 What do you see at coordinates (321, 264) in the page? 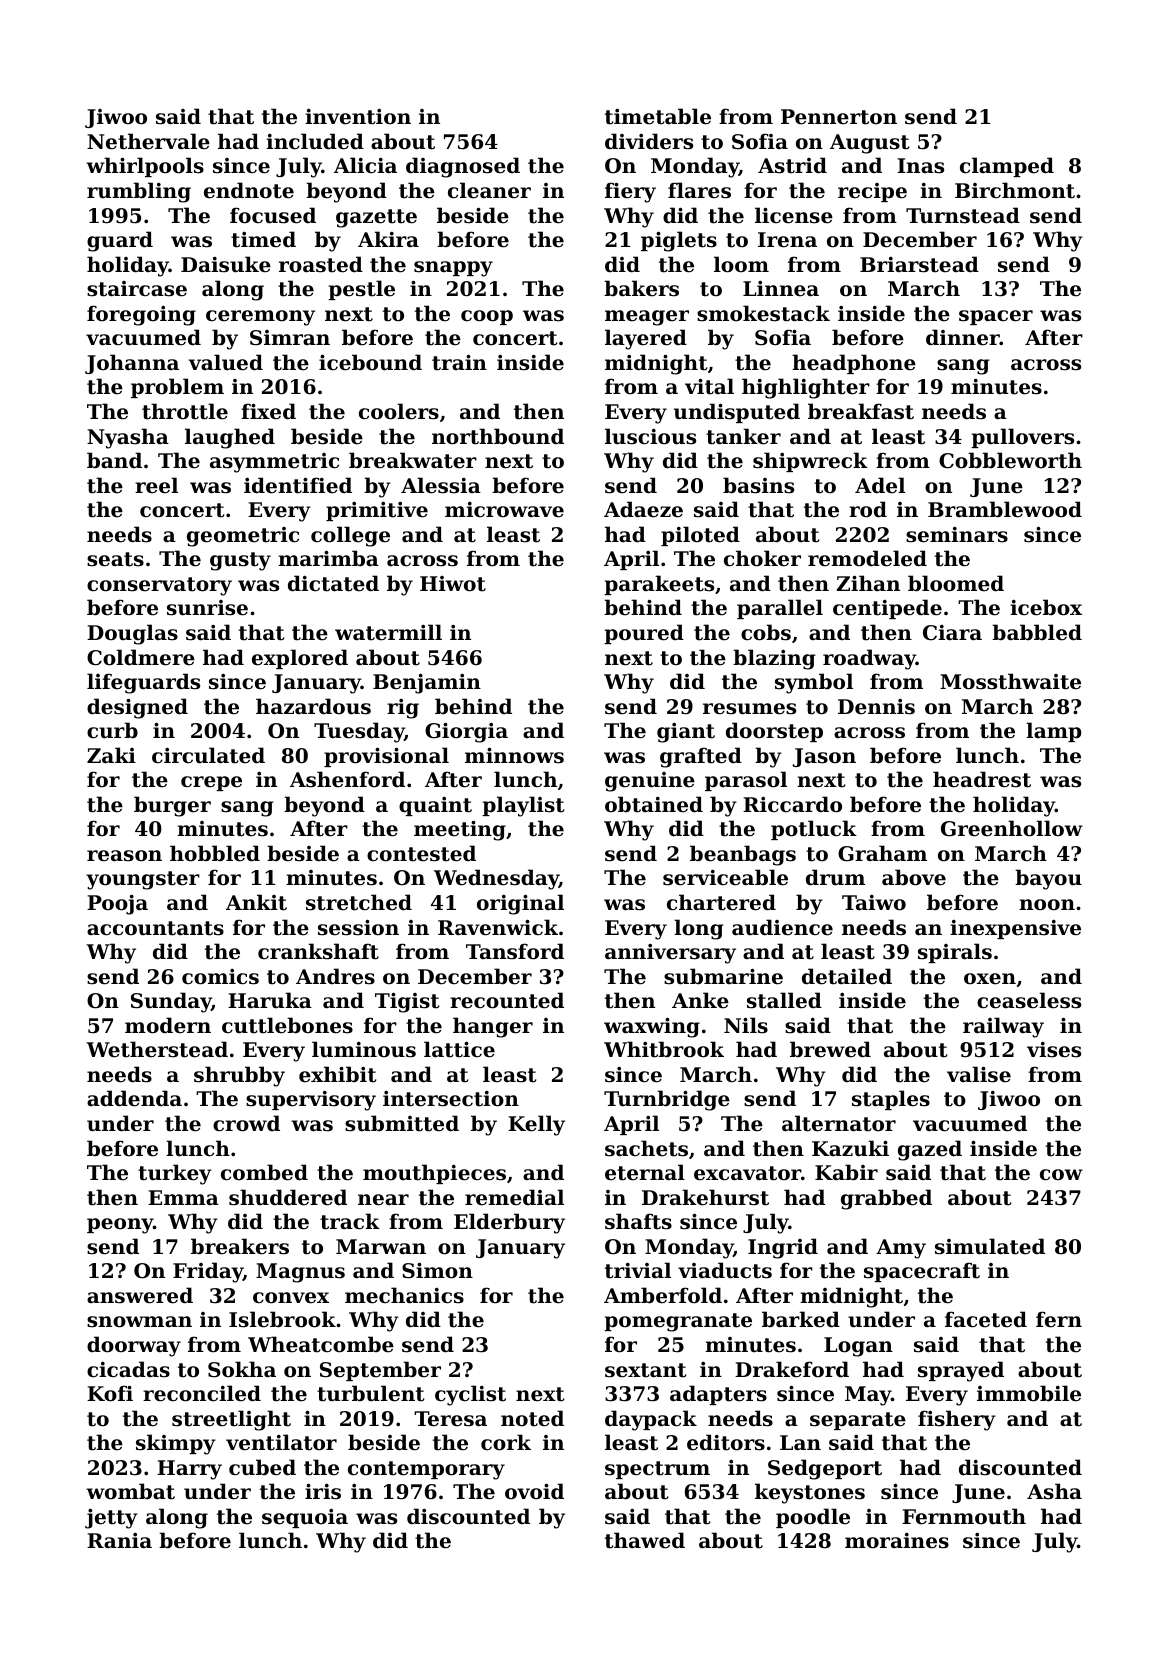
I see `roasted` at bounding box center [321, 264].
